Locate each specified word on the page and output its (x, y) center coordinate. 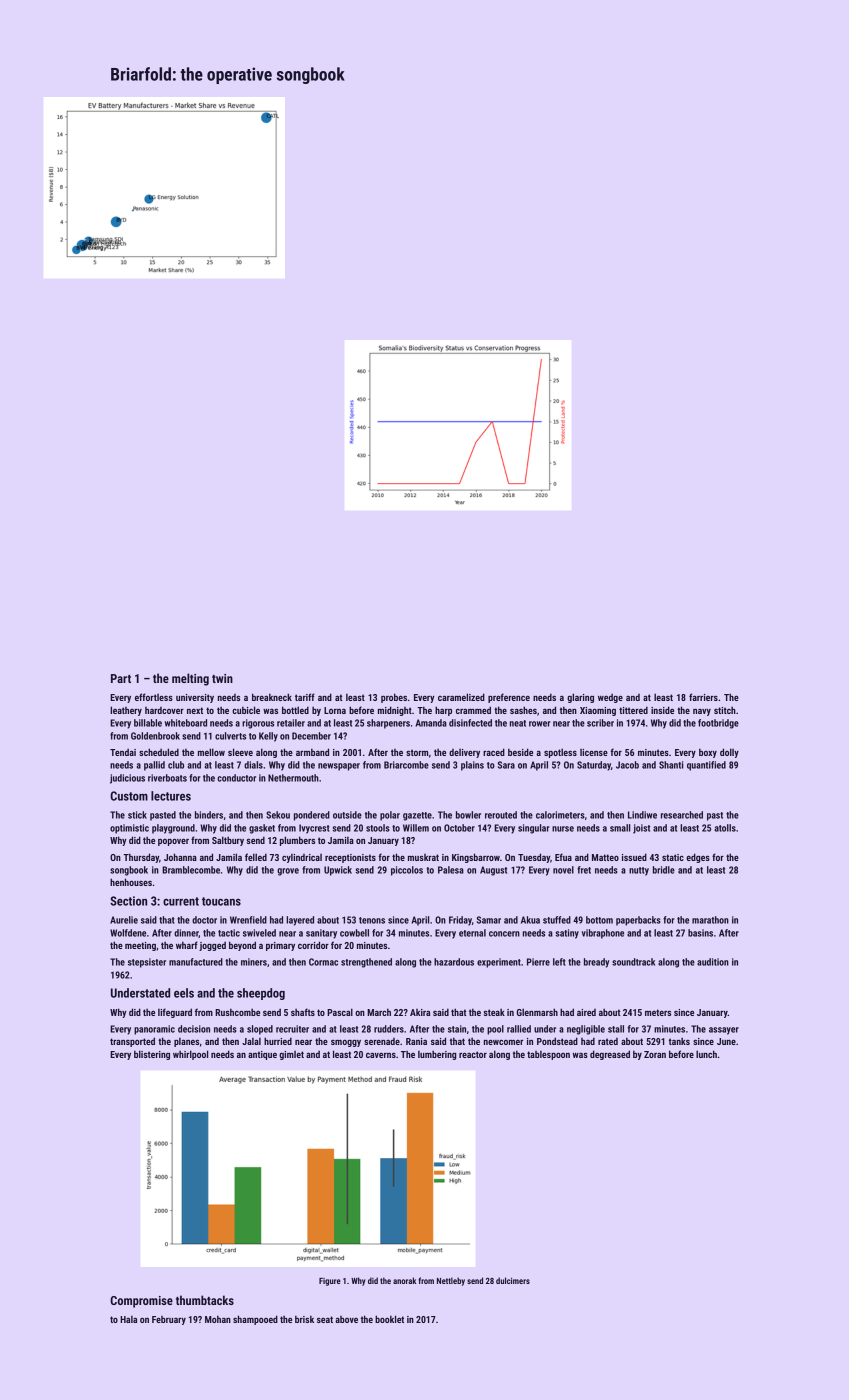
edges (698, 858)
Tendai (123, 752)
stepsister (147, 963)
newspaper (339, 767)
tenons (372, 920)
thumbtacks (205, 1300)
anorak (404, 1280)
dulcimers (513, 1280)
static (673, 857)
